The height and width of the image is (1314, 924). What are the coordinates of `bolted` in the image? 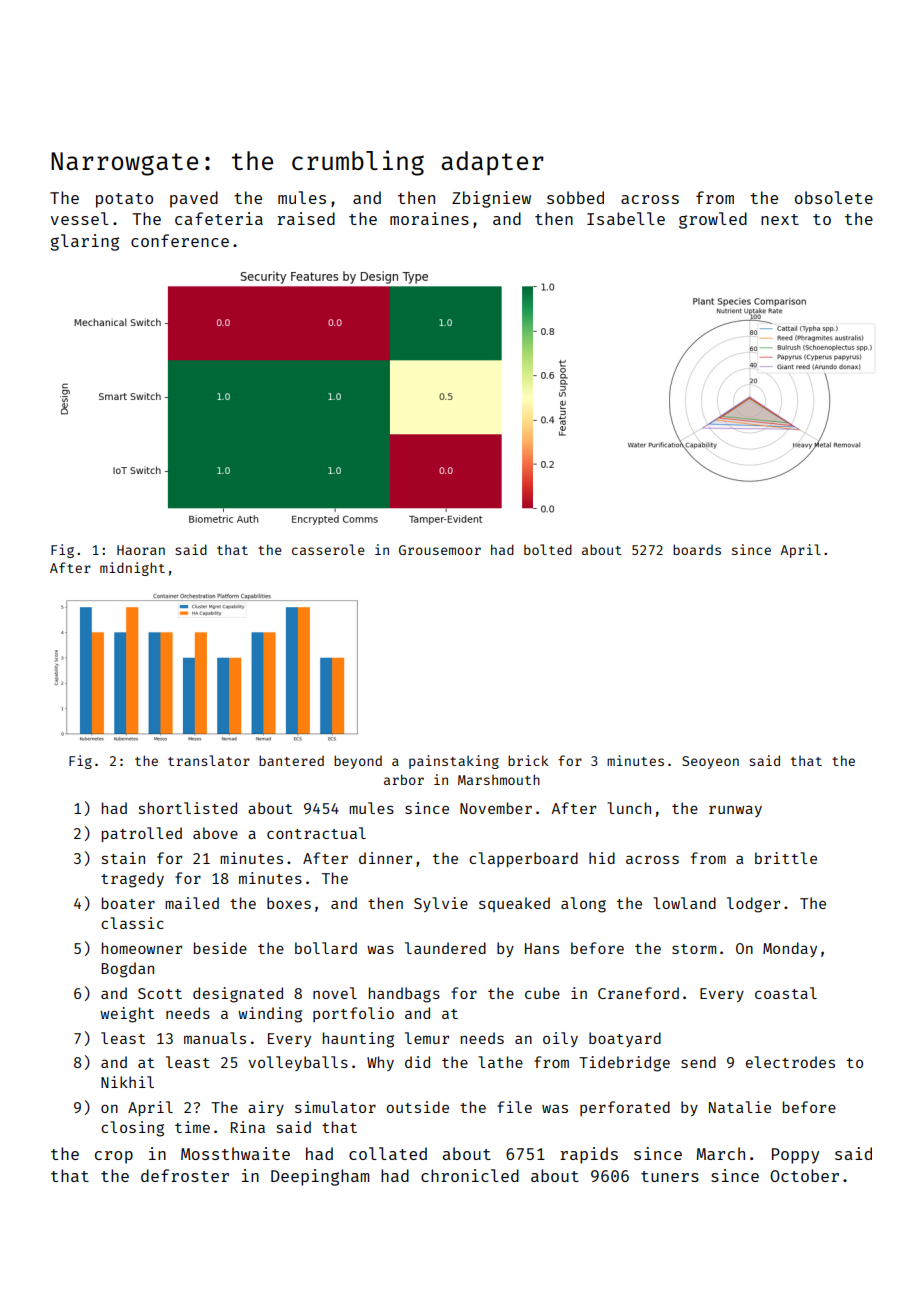 It's located at (548, 549).
